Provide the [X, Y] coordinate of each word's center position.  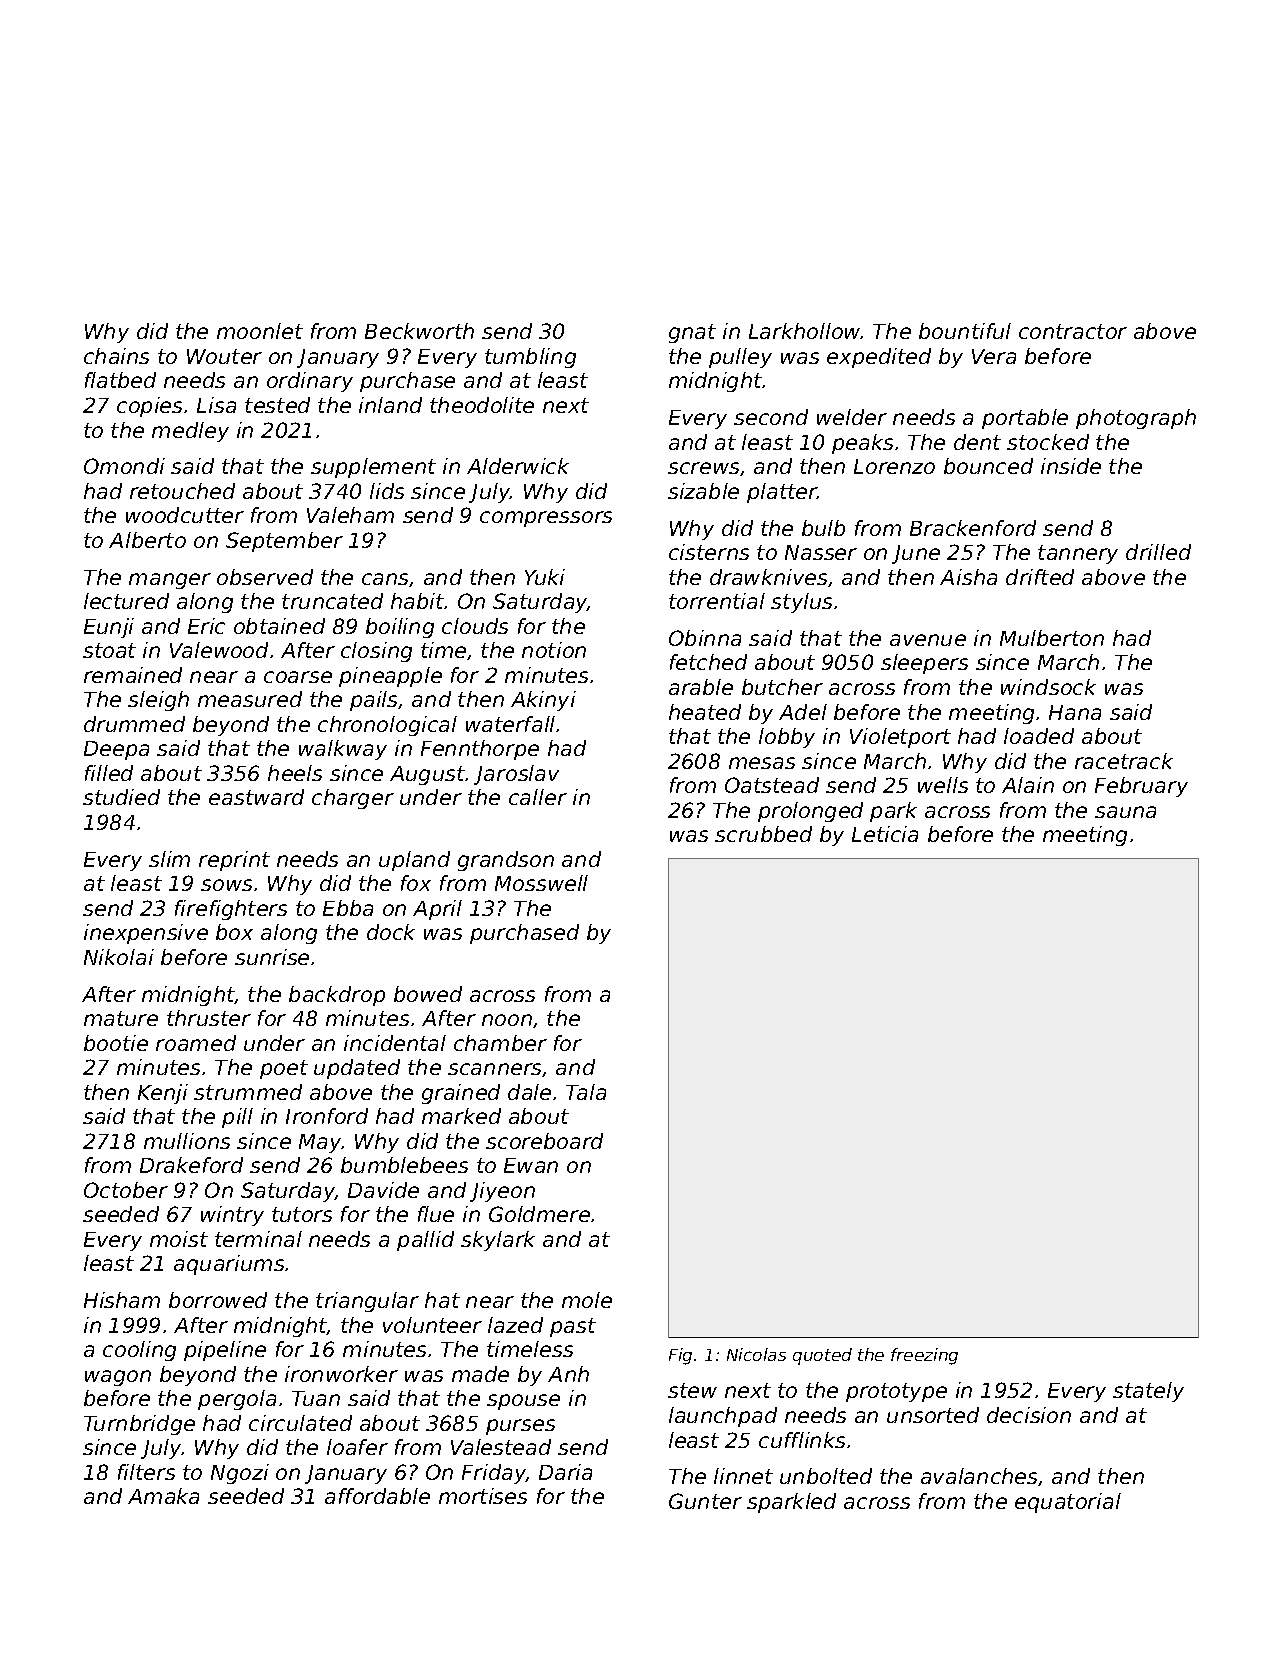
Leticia [885, 834]
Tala [586, 1092]
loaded [1039, 736]
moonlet [260, 331]
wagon [118, 1378]
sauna [1125, 812]
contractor [1073, 331]
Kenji [163, 1094]
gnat [692, 333]
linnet [743, 1476]
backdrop [337, 996]
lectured [126, 601]
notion [554, 650]
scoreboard [544, 1141]
